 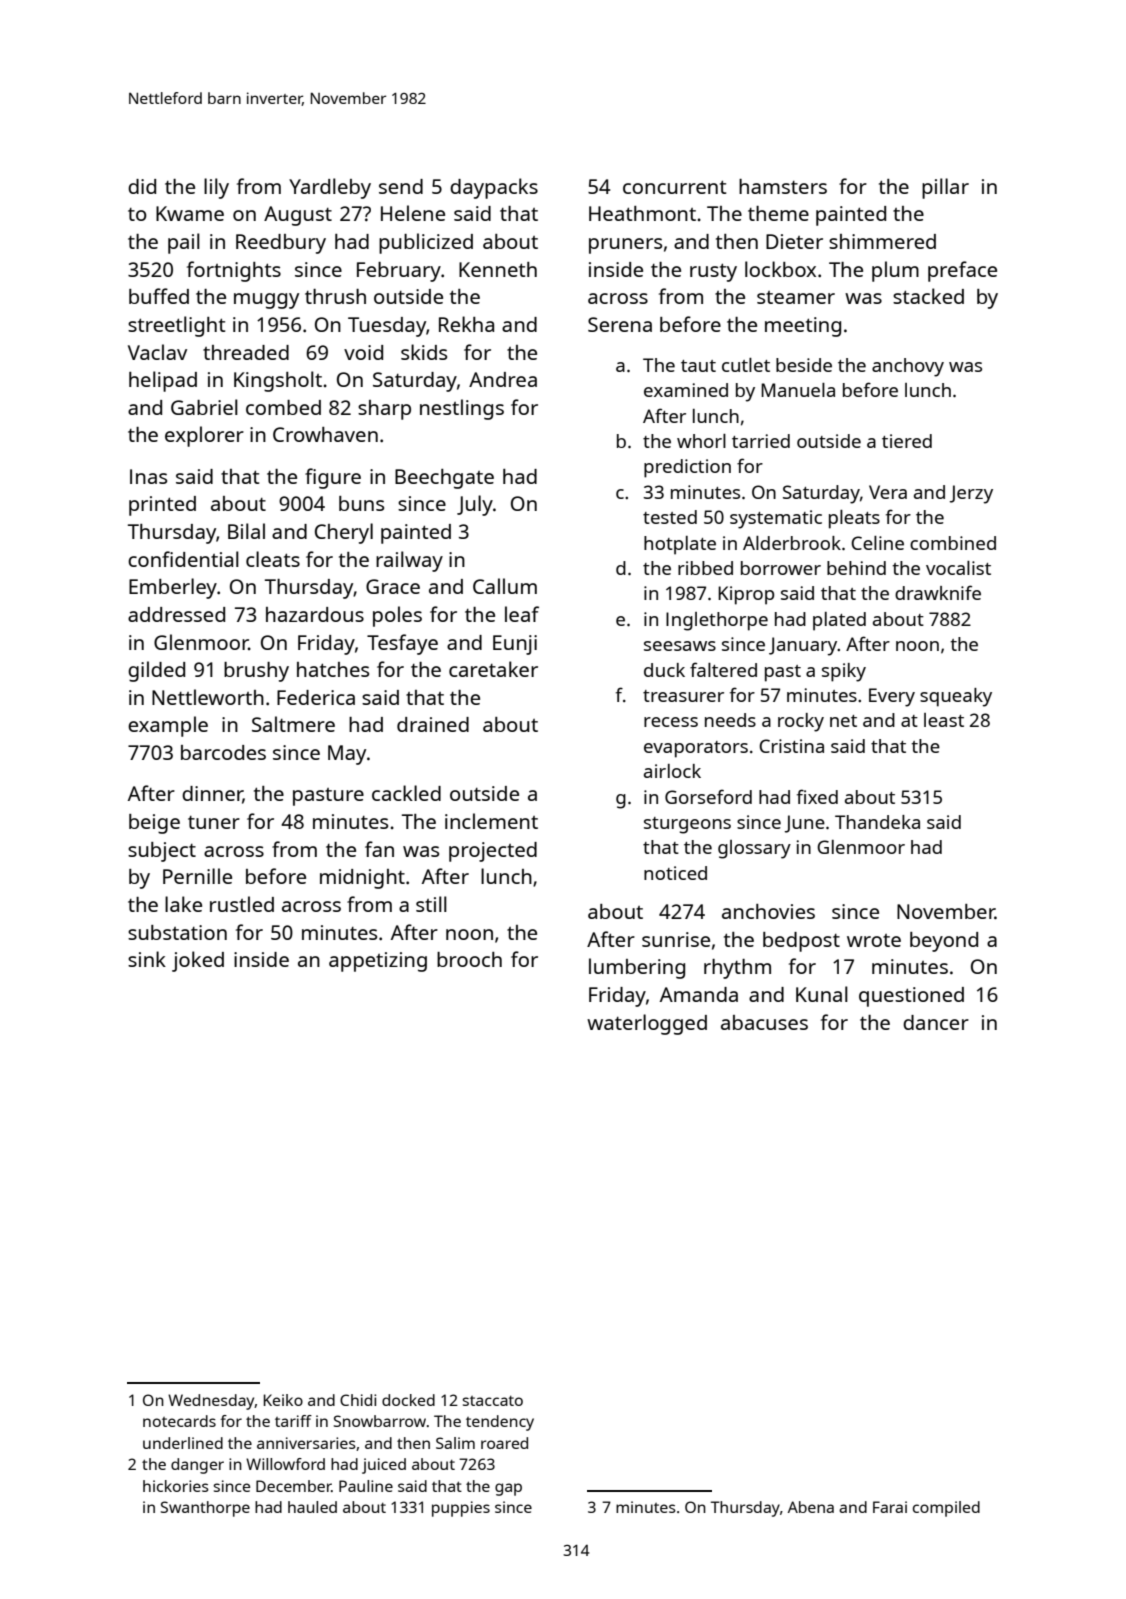 I want to click on notecards, so click(x=179, y=1421).
